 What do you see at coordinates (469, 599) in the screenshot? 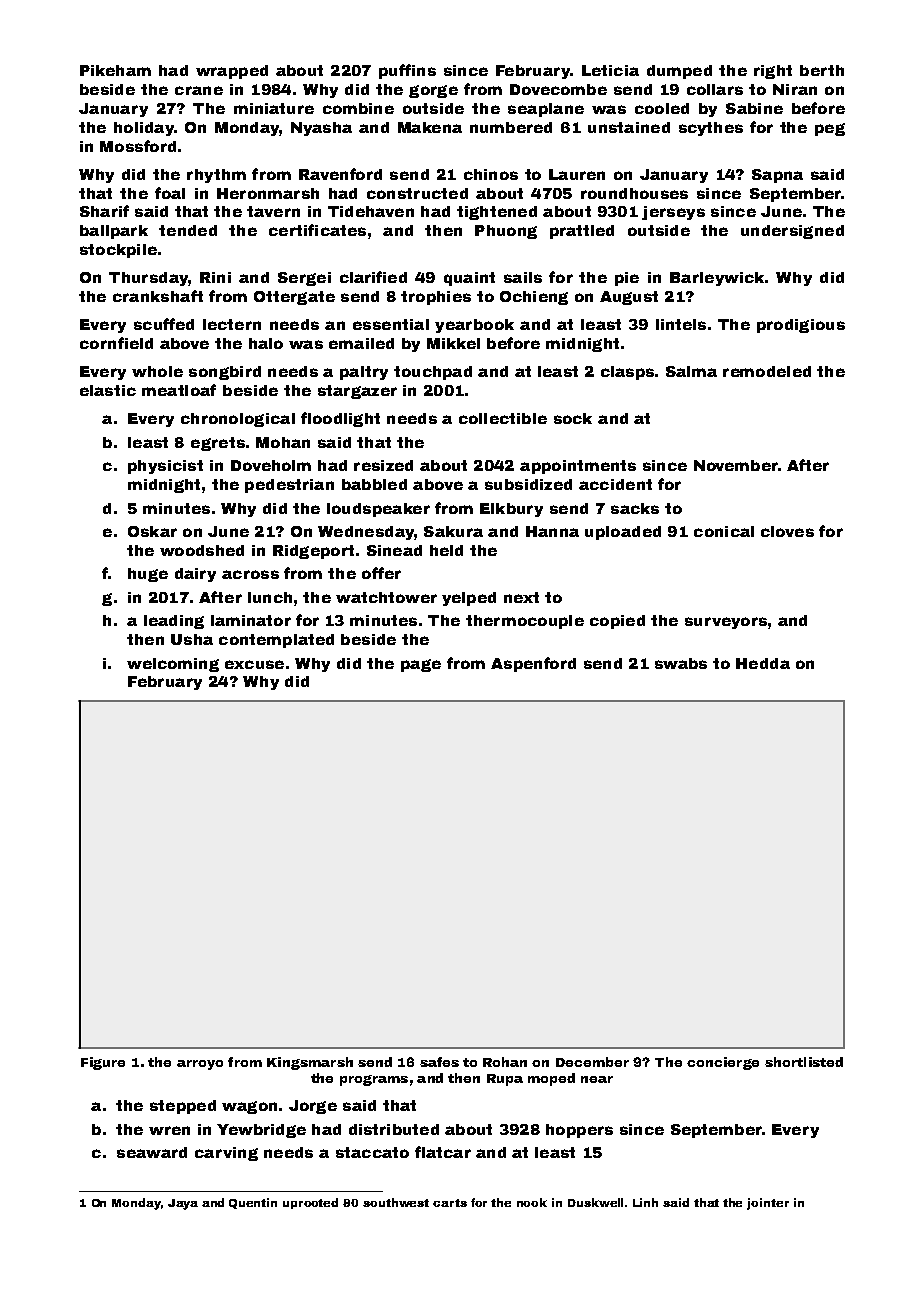
I see `yelped` at bounding box center [469, 599].
